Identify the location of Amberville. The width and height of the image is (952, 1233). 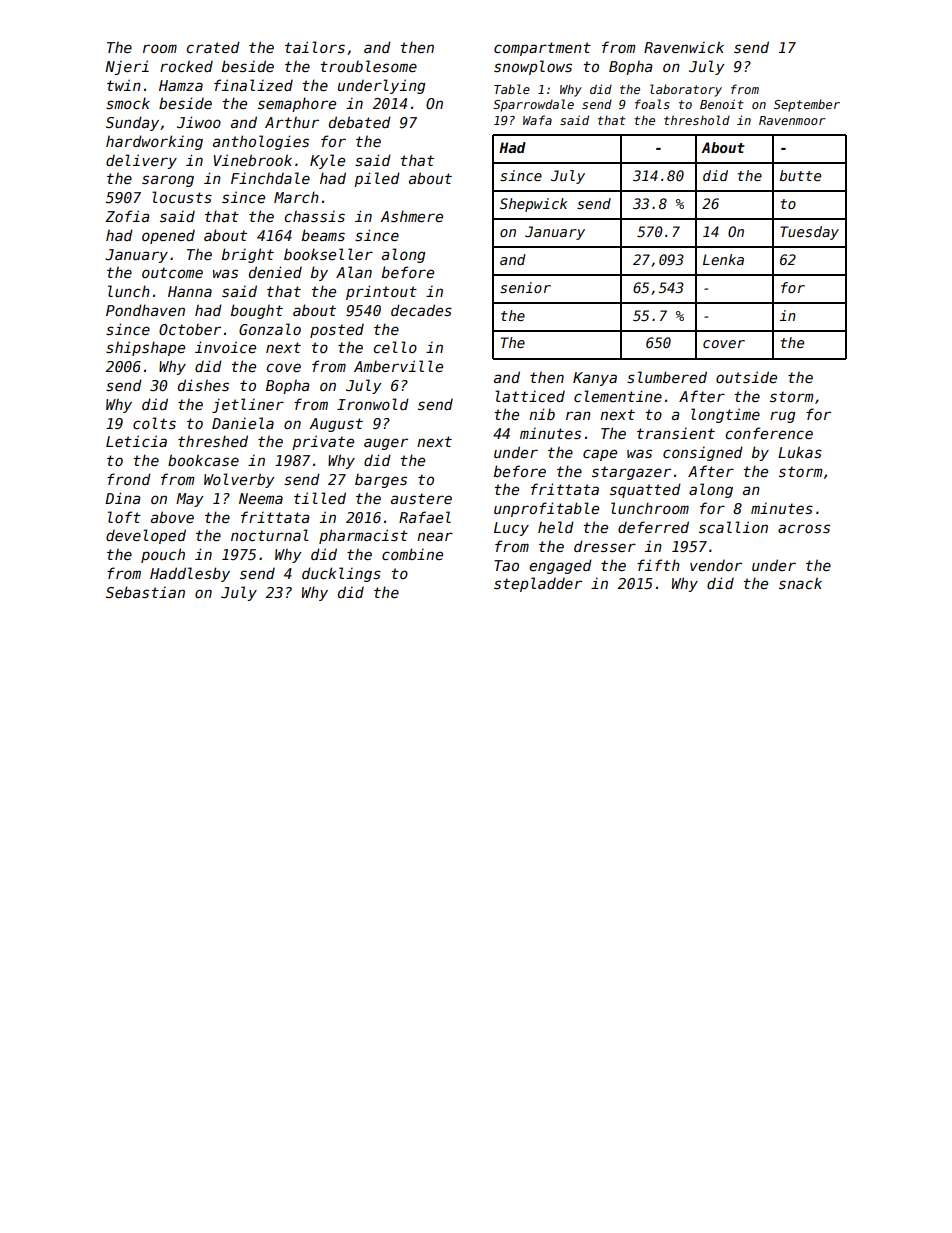
(398, 366).
